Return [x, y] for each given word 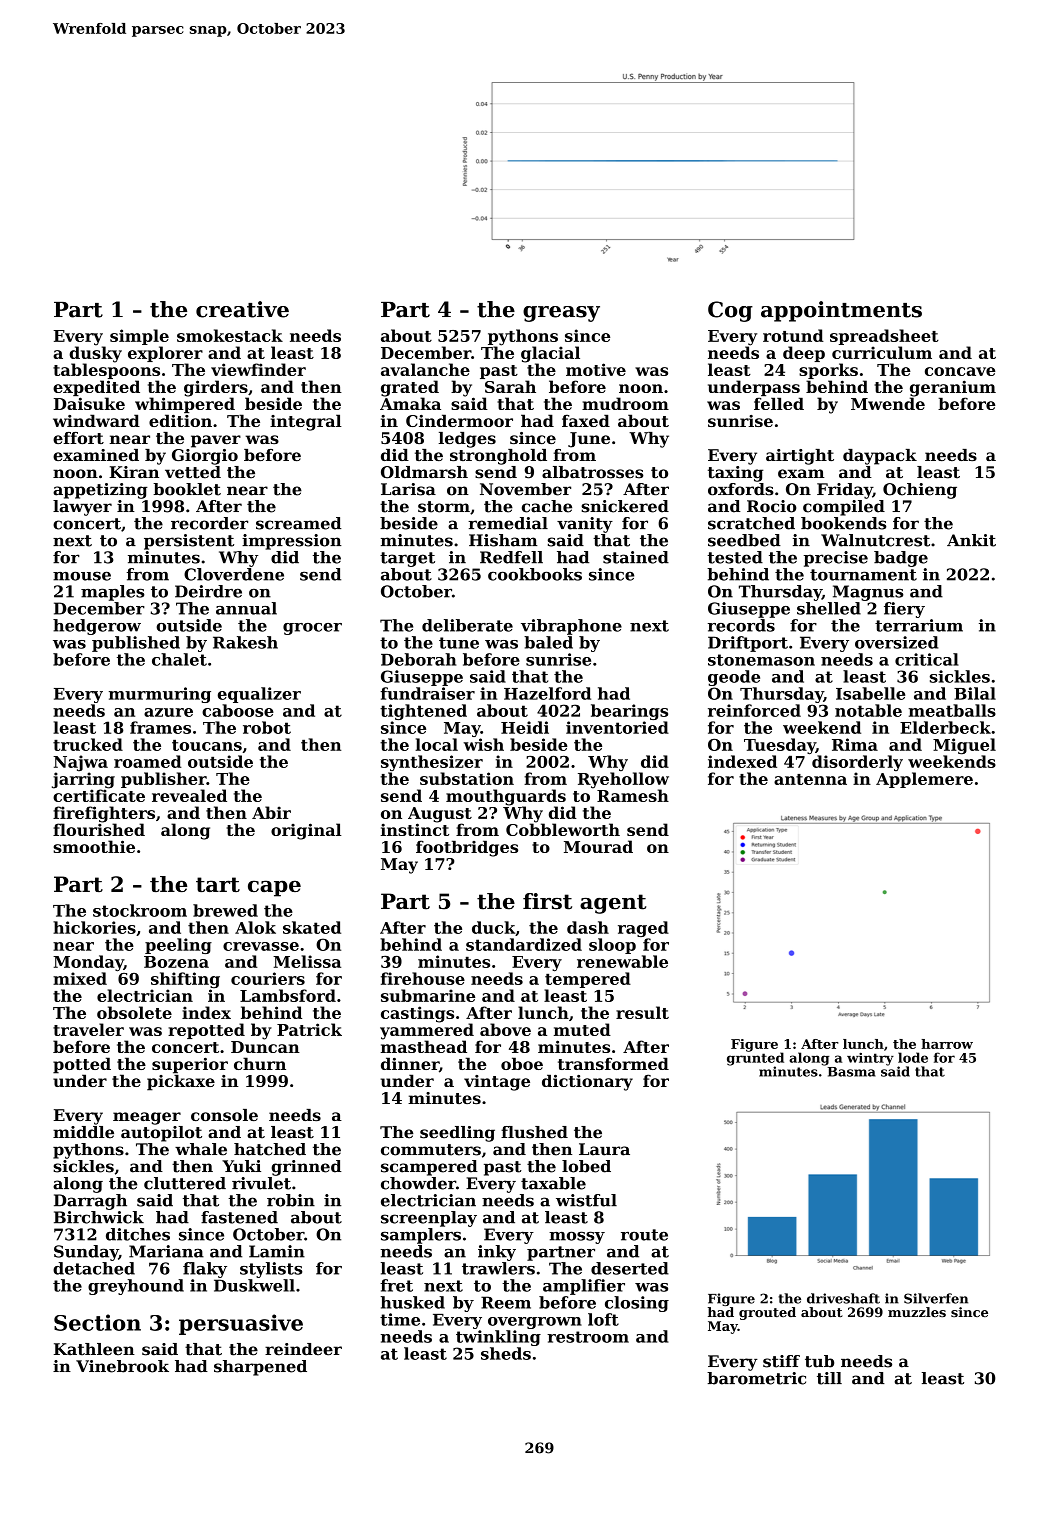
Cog [730, 311]
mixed [80, 978]
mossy [577, 1238]
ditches [138, 1234]
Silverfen [936, 1298]
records [741, 625]
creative [242, 309]
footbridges [467, 848]
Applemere [924, 780]
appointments [841, 311]
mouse [82, 576]
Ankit [971, 540]
